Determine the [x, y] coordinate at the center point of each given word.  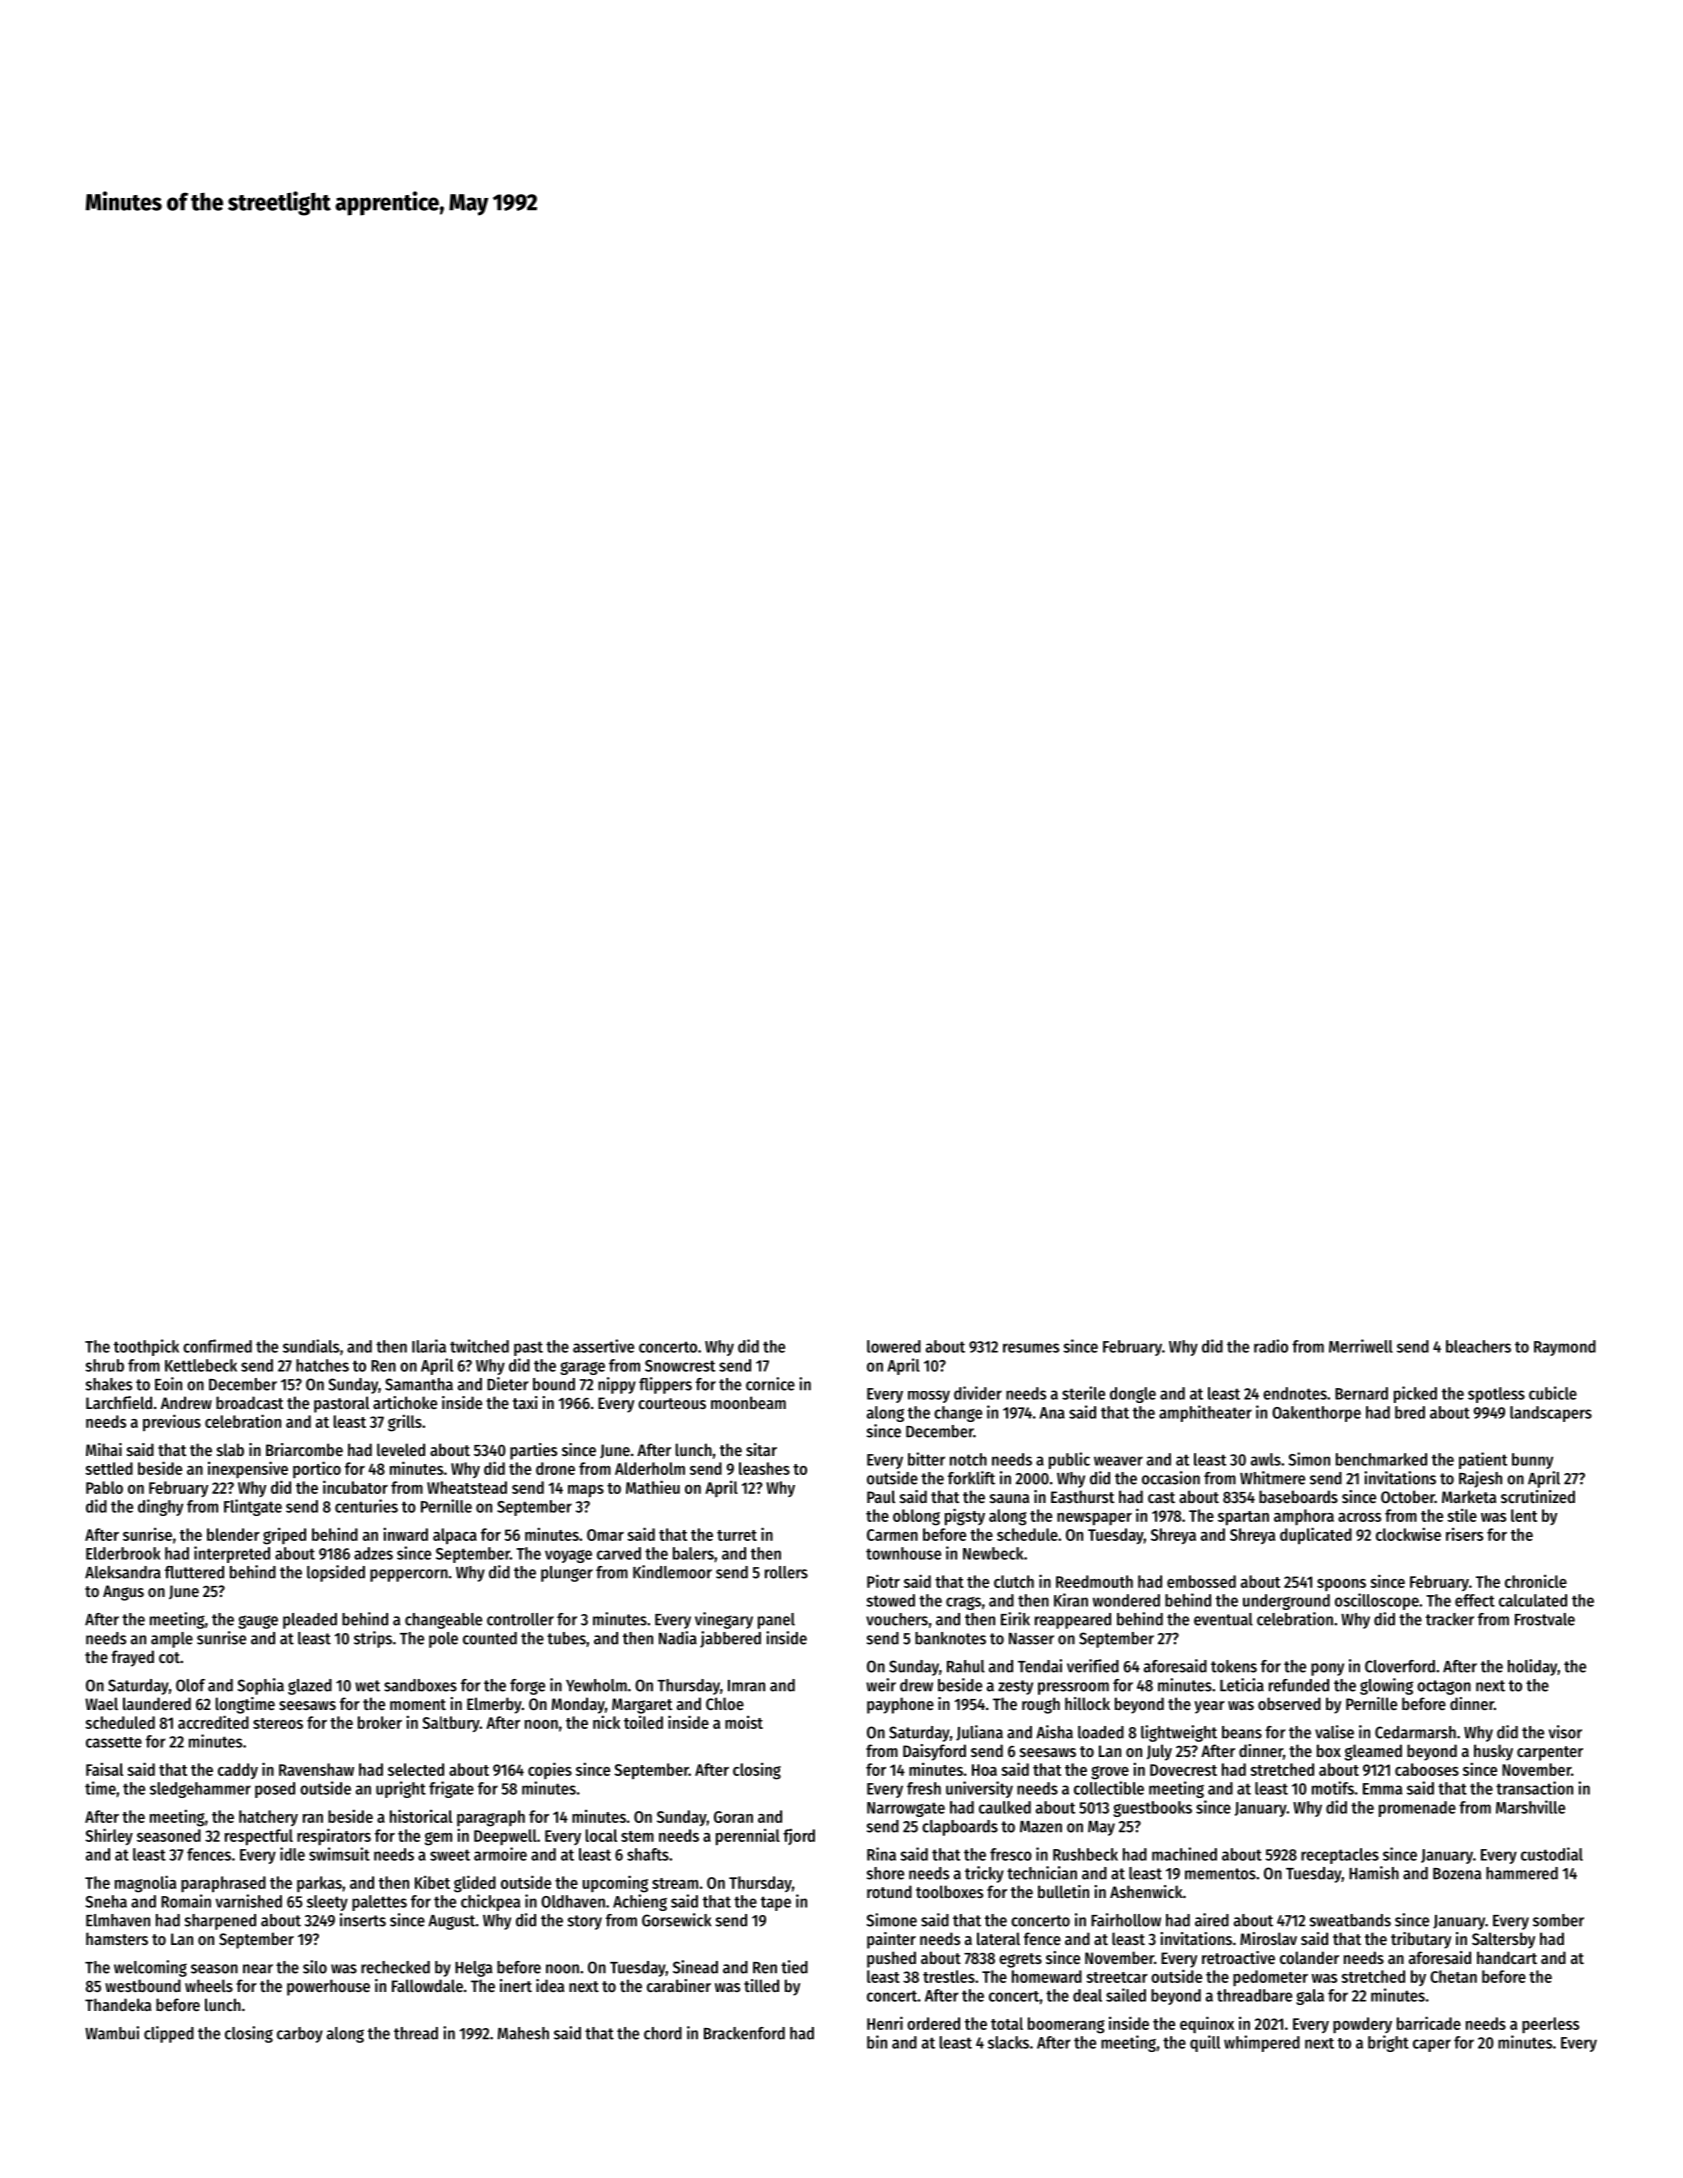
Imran [746, 1686]
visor [1565, 1732]
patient [1483, 1460]
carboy [300, 2035]
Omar [605, 1535]
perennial [748, 1837]
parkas [319, 1884]
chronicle [1536, 1581]
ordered [933, 2023]
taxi [525, 1402]
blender [233, 1534]
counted [490, 1638]
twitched [479, 1346]
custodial [1552, 1854]
